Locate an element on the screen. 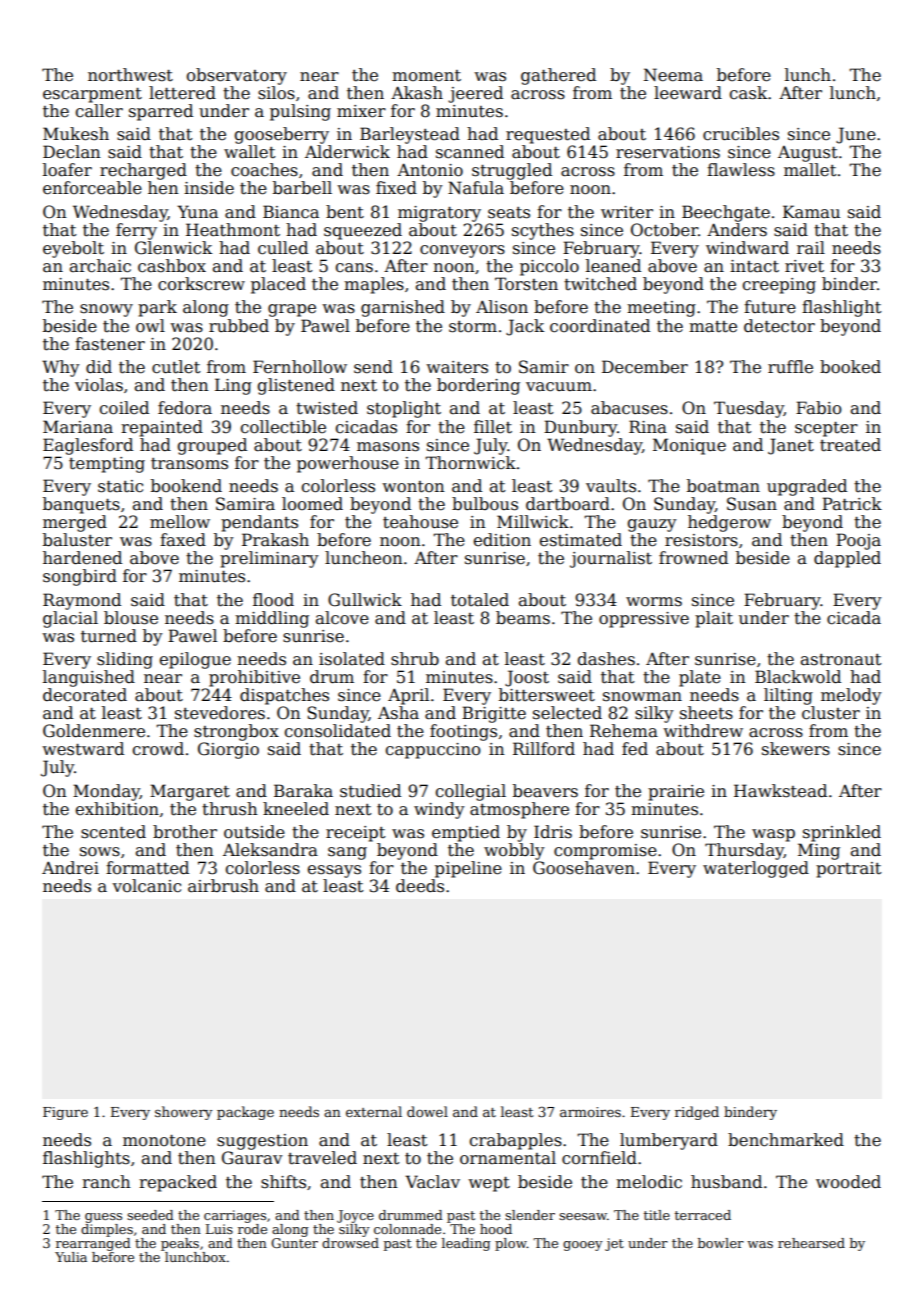 The width and height of the screenshot is (924, 1308). volcanic is located at coordinates (146, 886).
